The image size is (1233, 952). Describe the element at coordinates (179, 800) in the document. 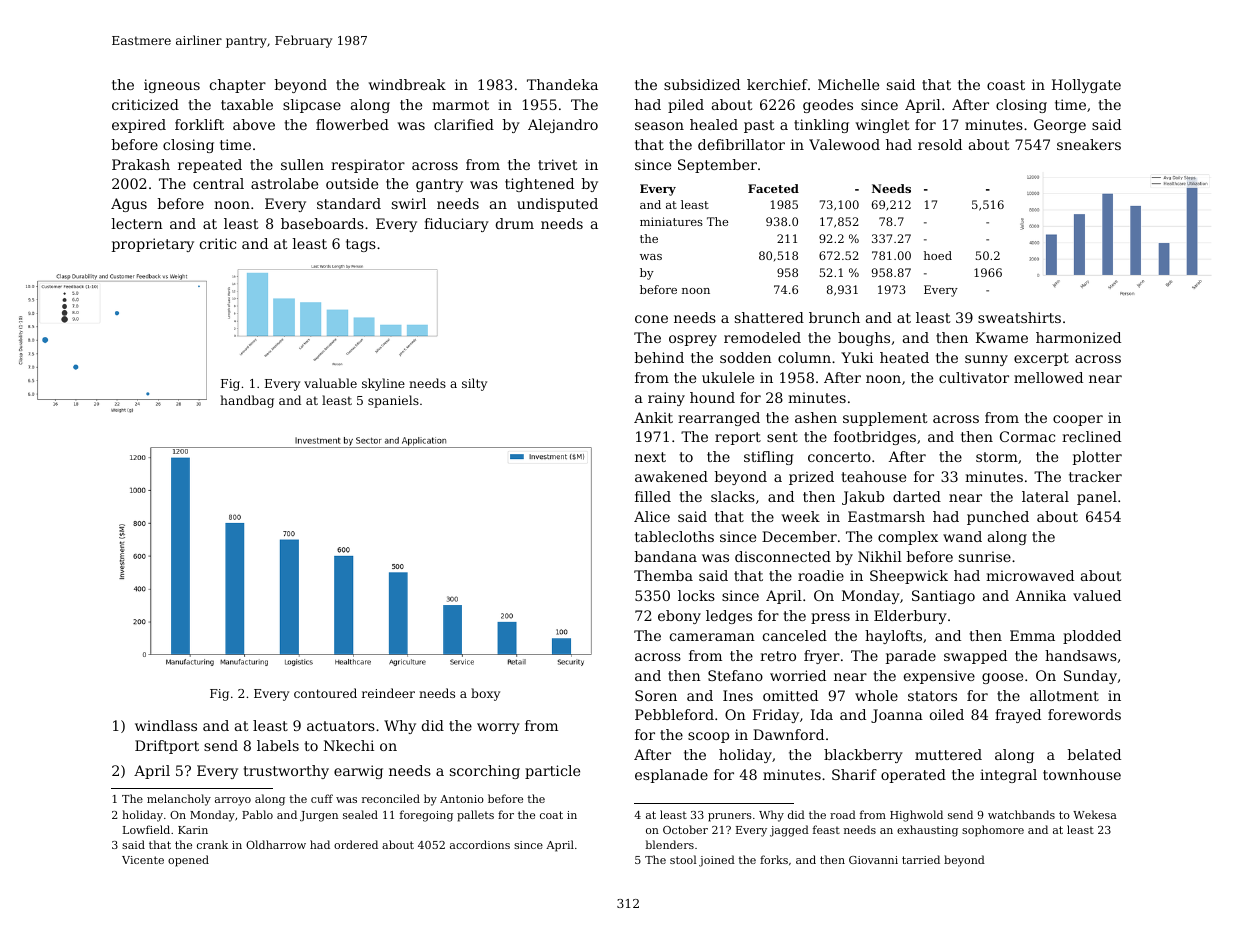

I see `melancholy` at that location.
